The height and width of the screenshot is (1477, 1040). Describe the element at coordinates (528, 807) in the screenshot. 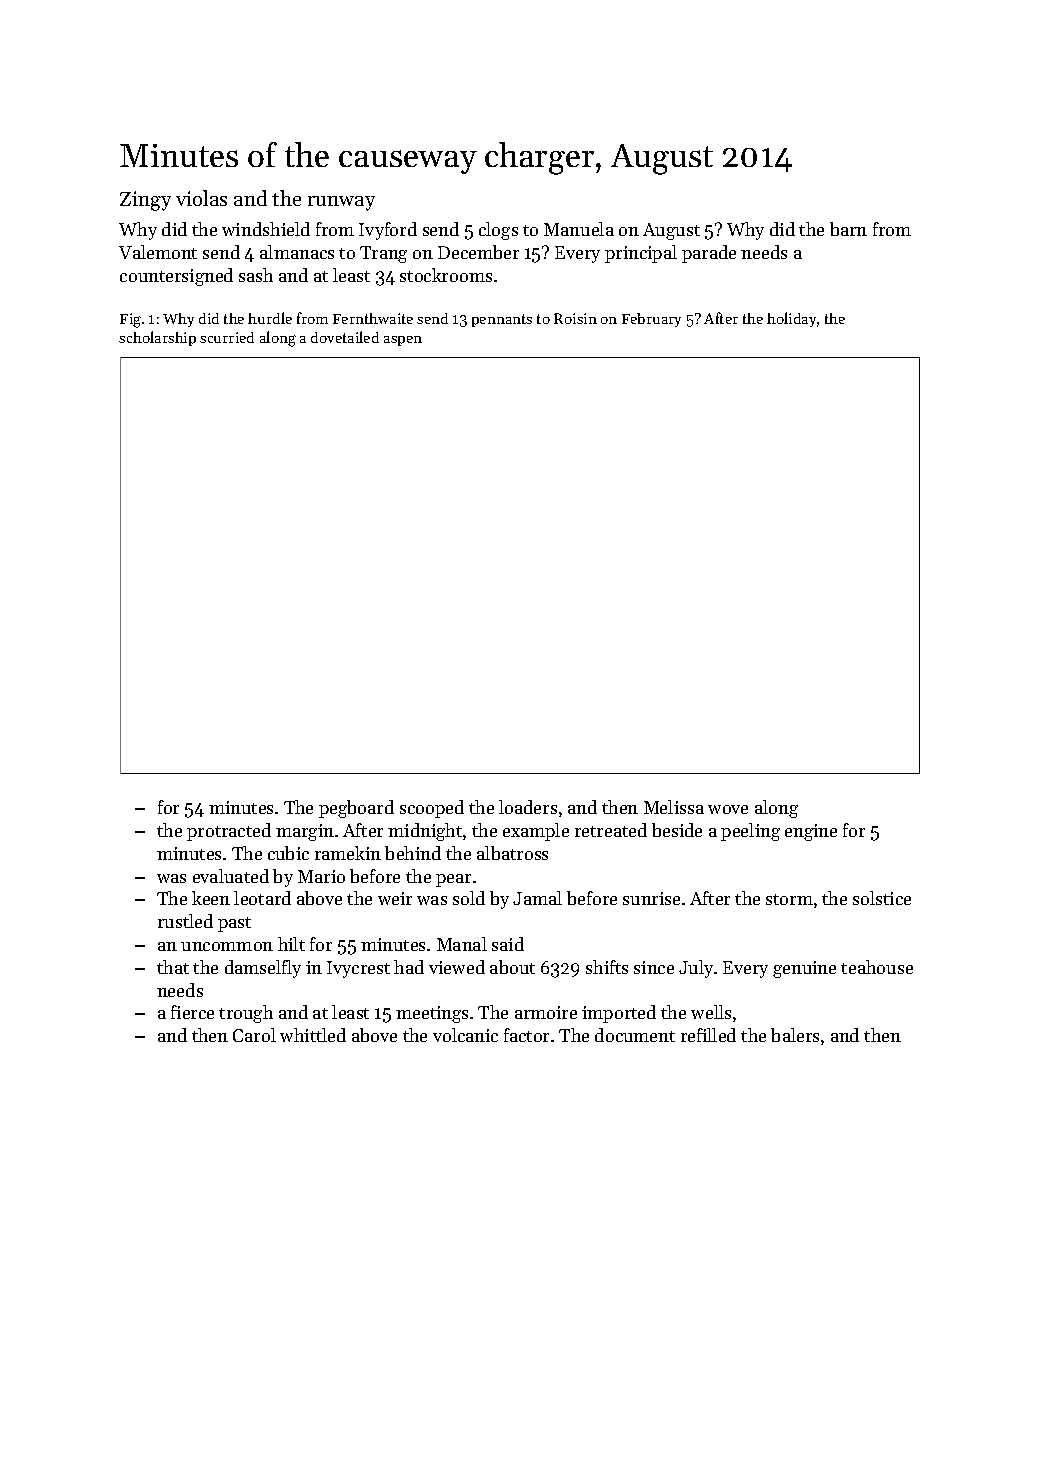

I see `loaders` at that location.
